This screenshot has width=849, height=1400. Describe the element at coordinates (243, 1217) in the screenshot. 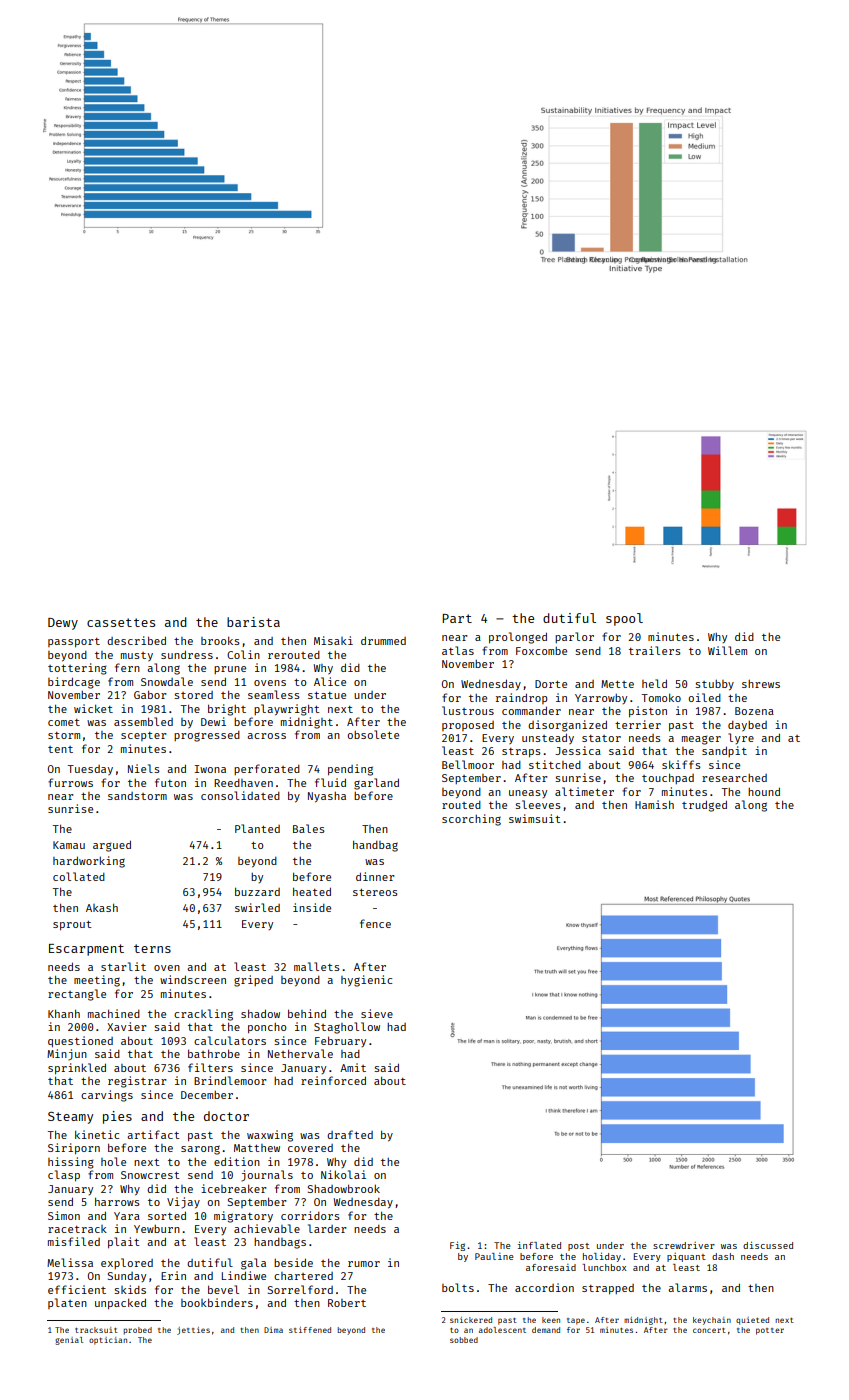

I see `migratory` at that location.
